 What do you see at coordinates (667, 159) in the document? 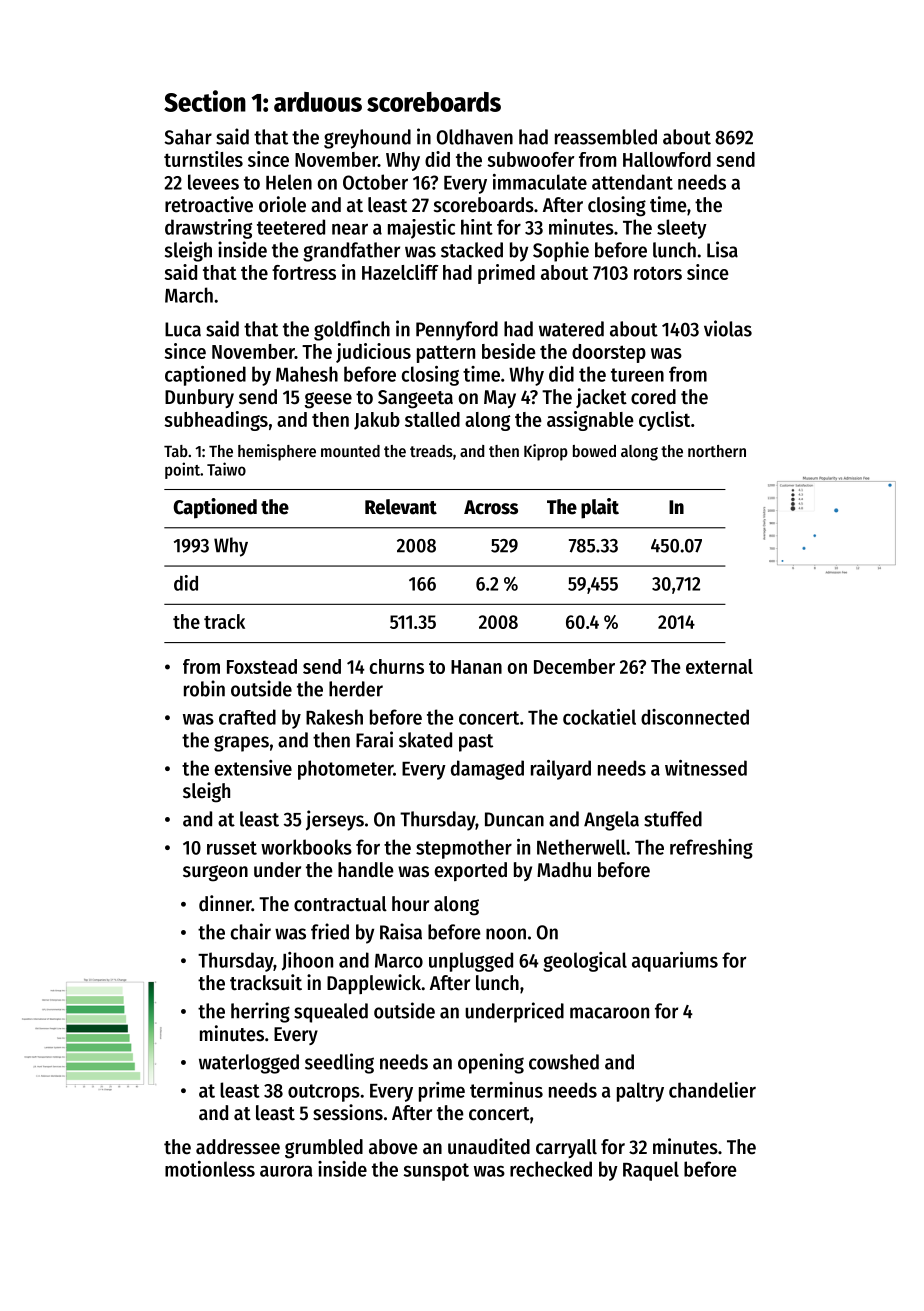
I see `Hallowford` at bounding box center [667, 159].
